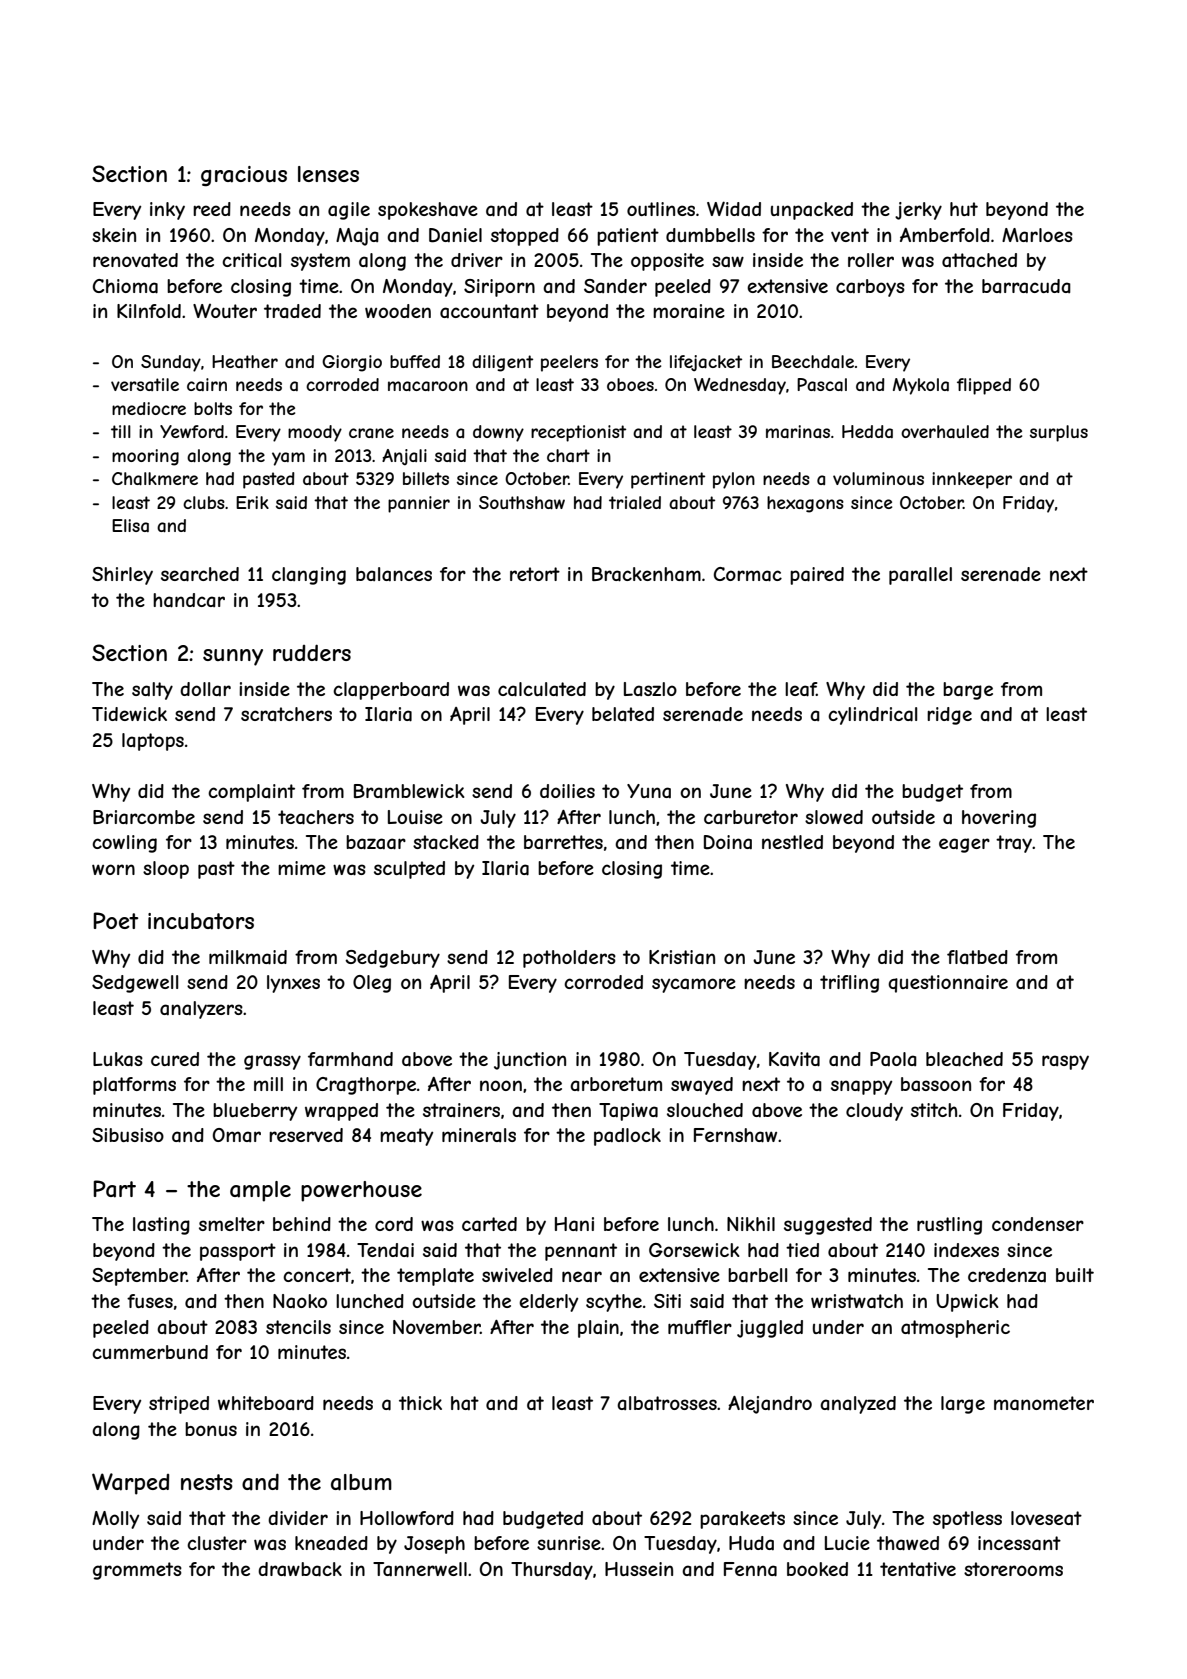 The image size is (1187, 1679). What do you see at coordinates (349, 211) in the screenshot?
I see `agile` at bounding box center [349, 211].
